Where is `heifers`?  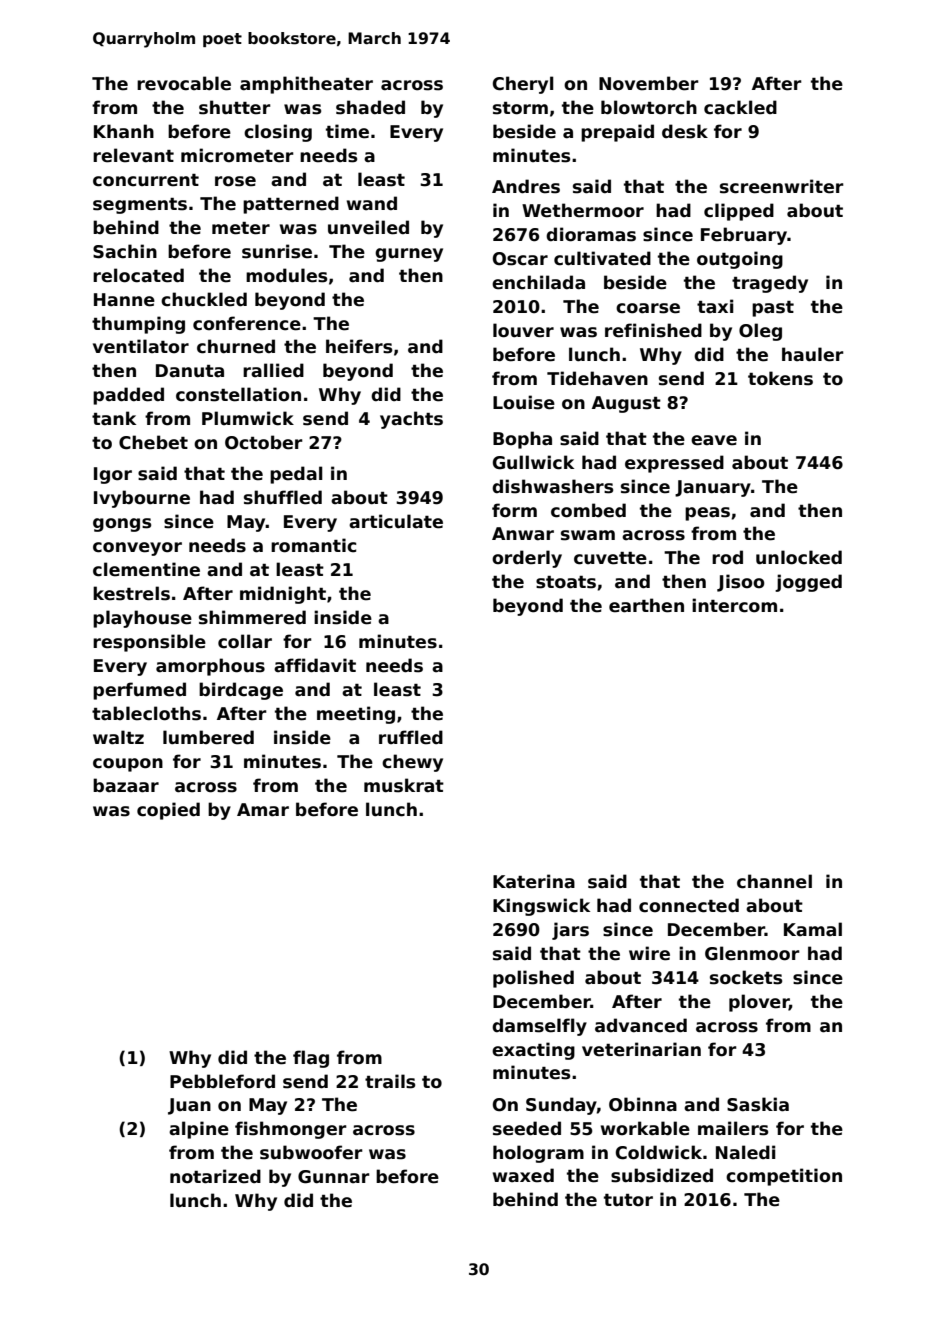
heifers is located at coordinates (359, 346).
